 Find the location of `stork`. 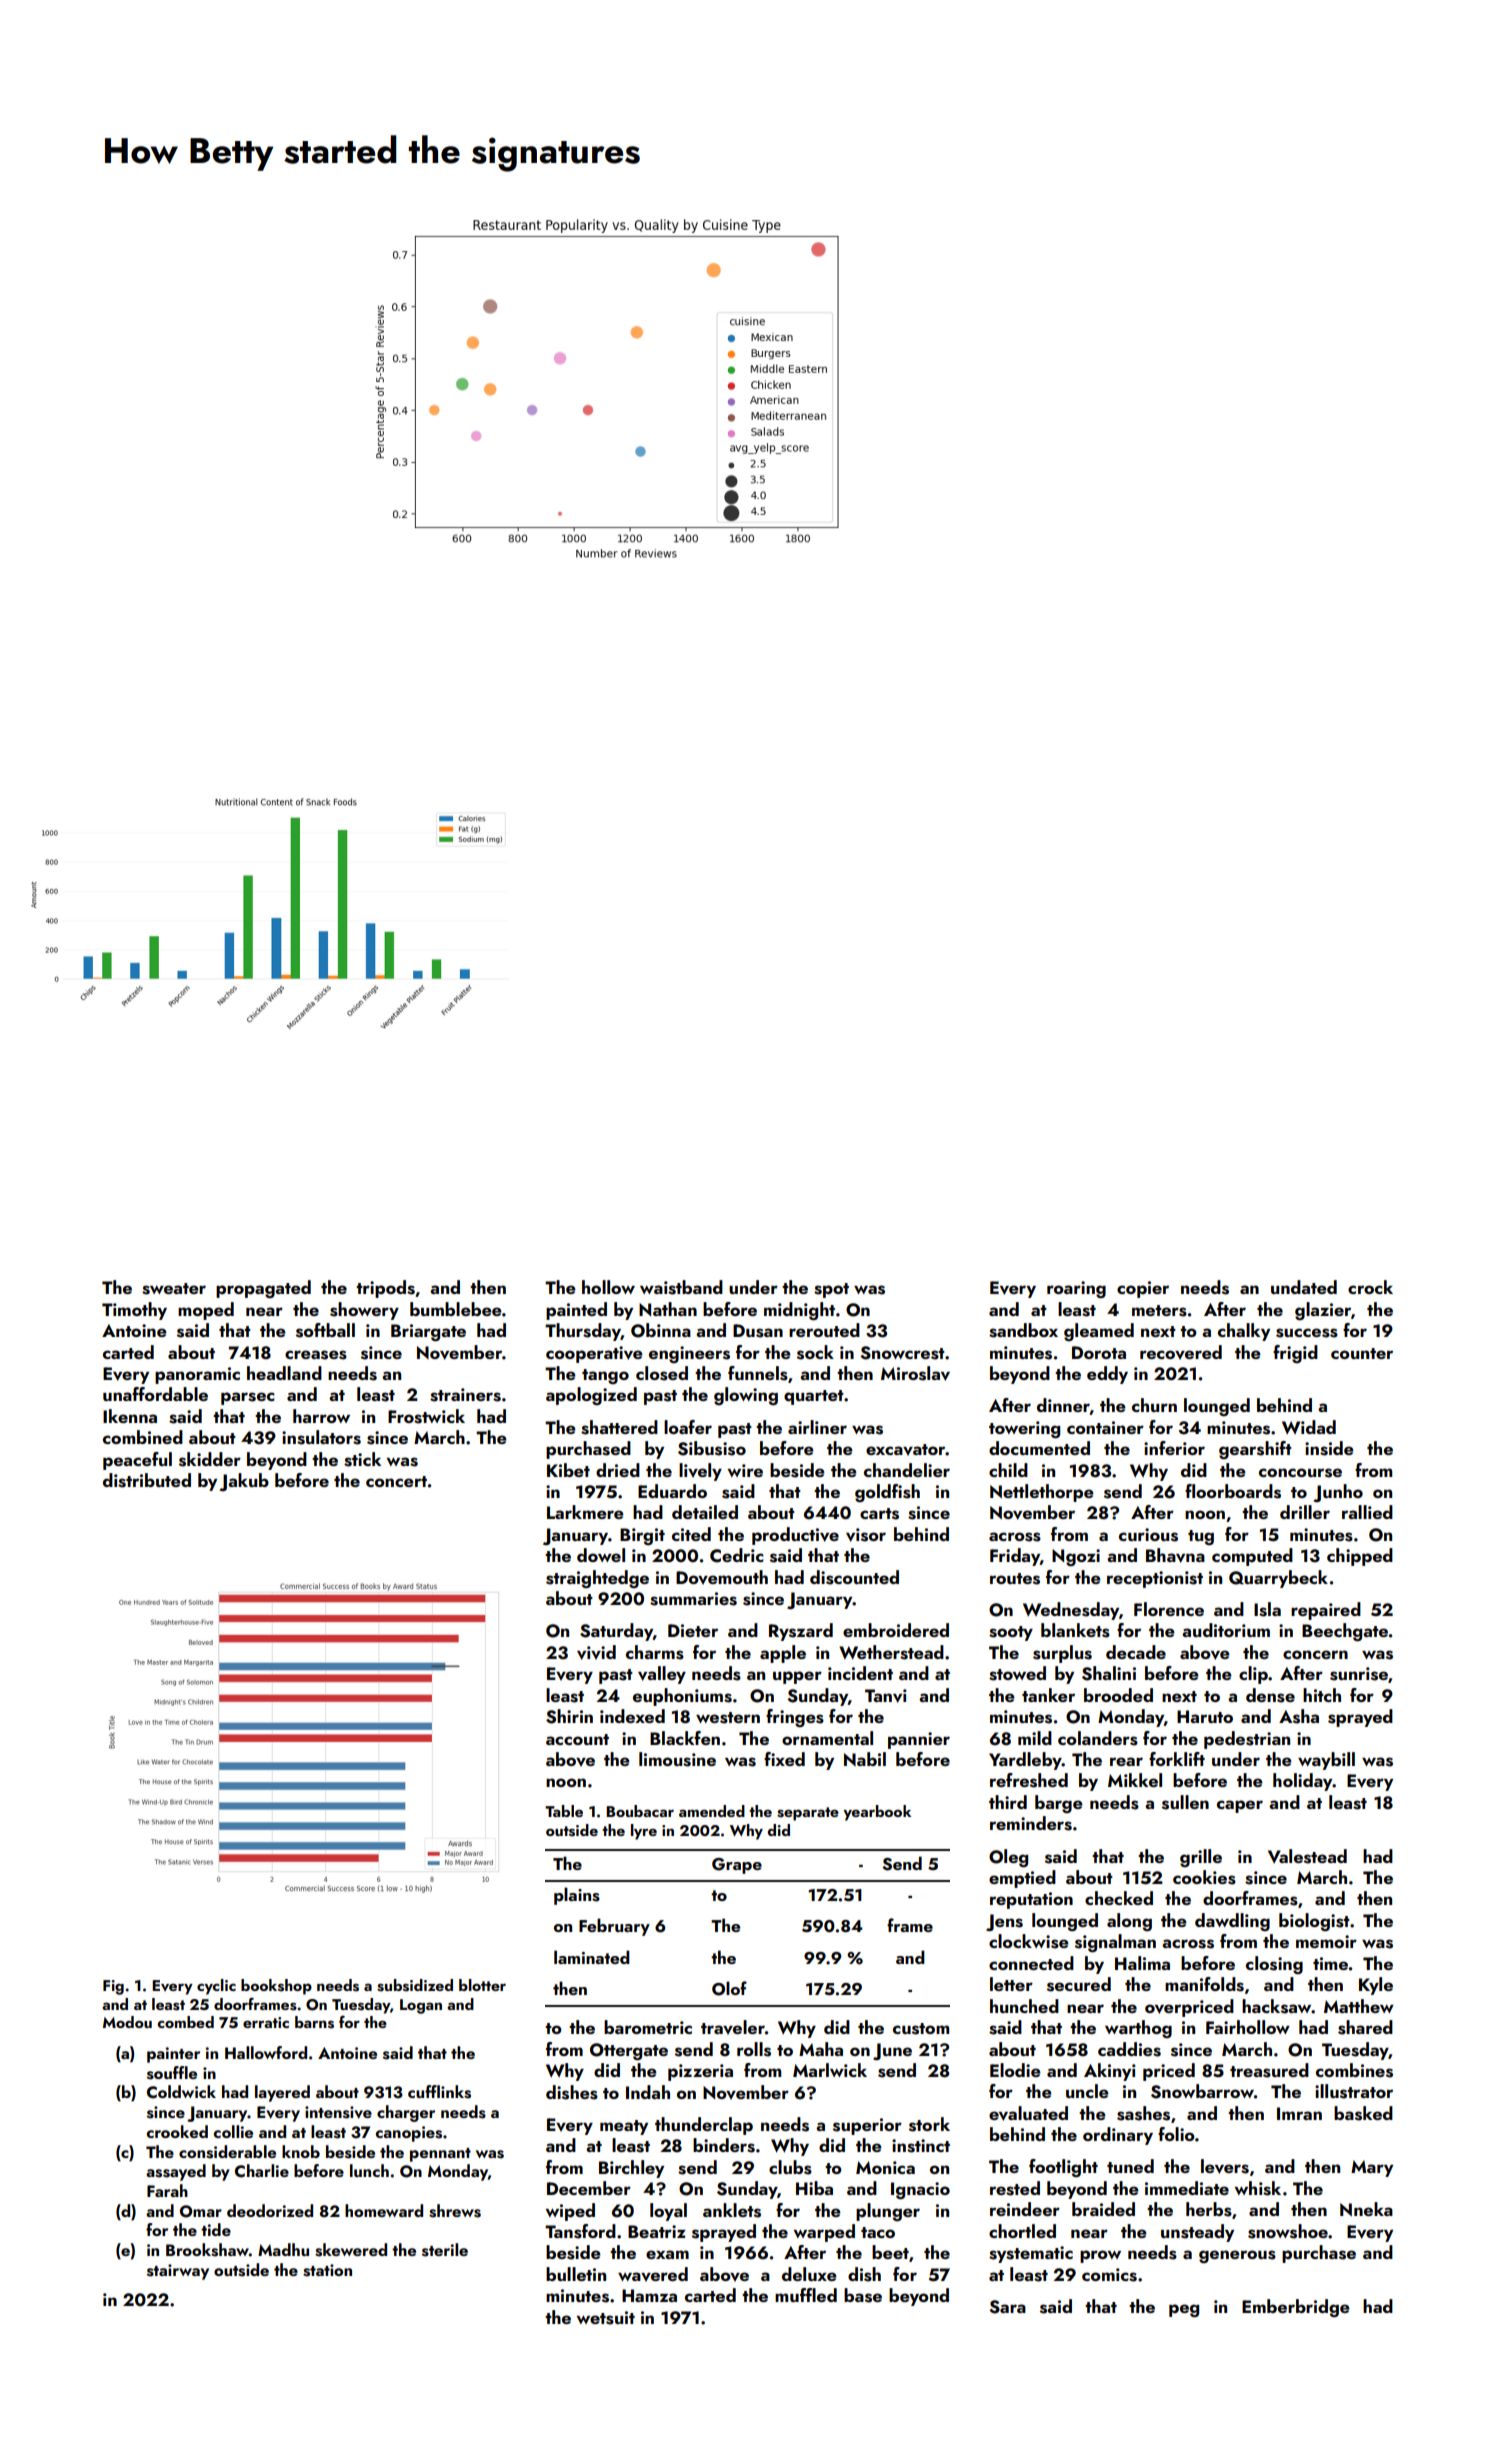

stork is located at coordinates (929, 2124).
